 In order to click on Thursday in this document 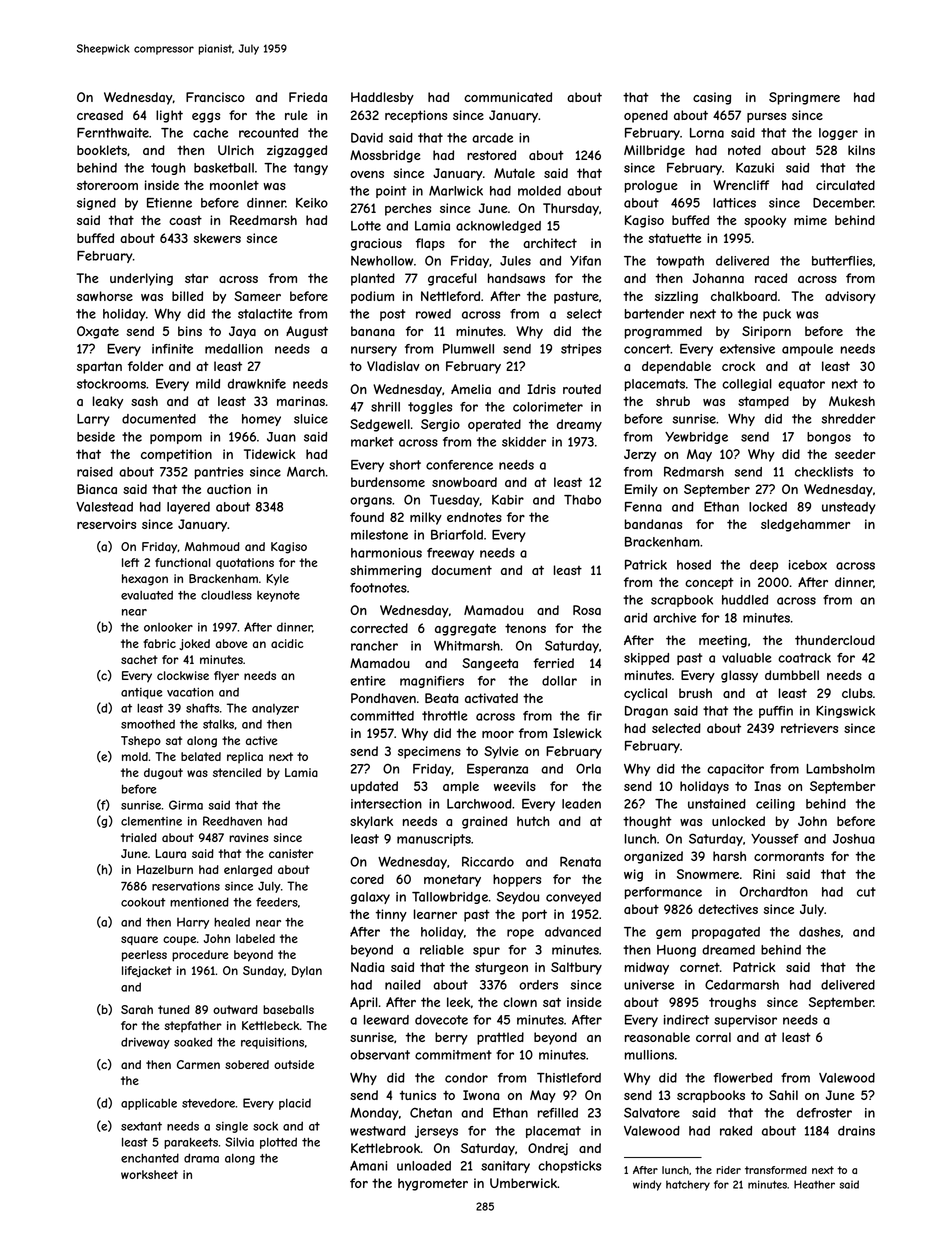, I will do `click(571, 209)`.
